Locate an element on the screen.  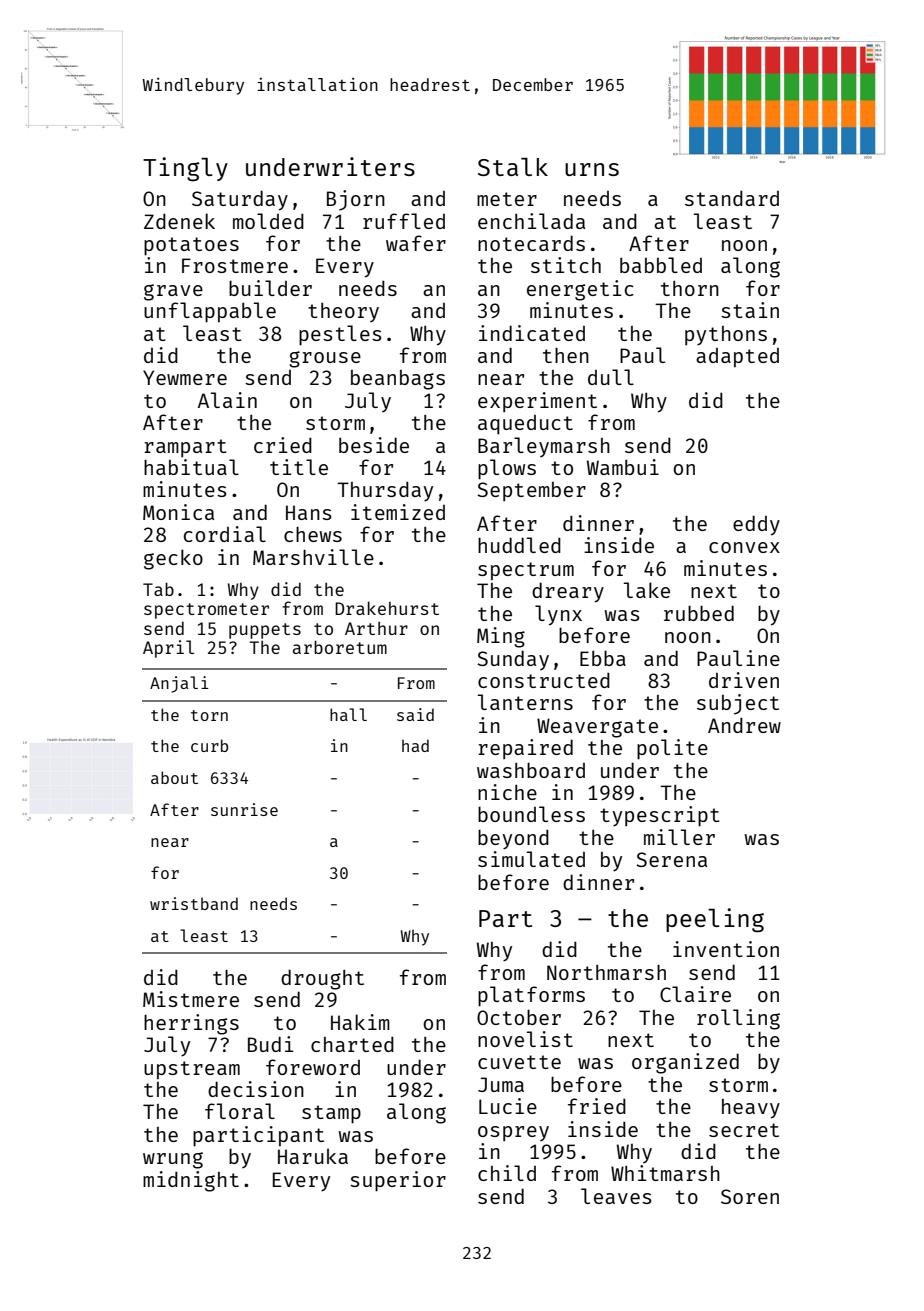
gecko is located at coordinates (173, 559).
